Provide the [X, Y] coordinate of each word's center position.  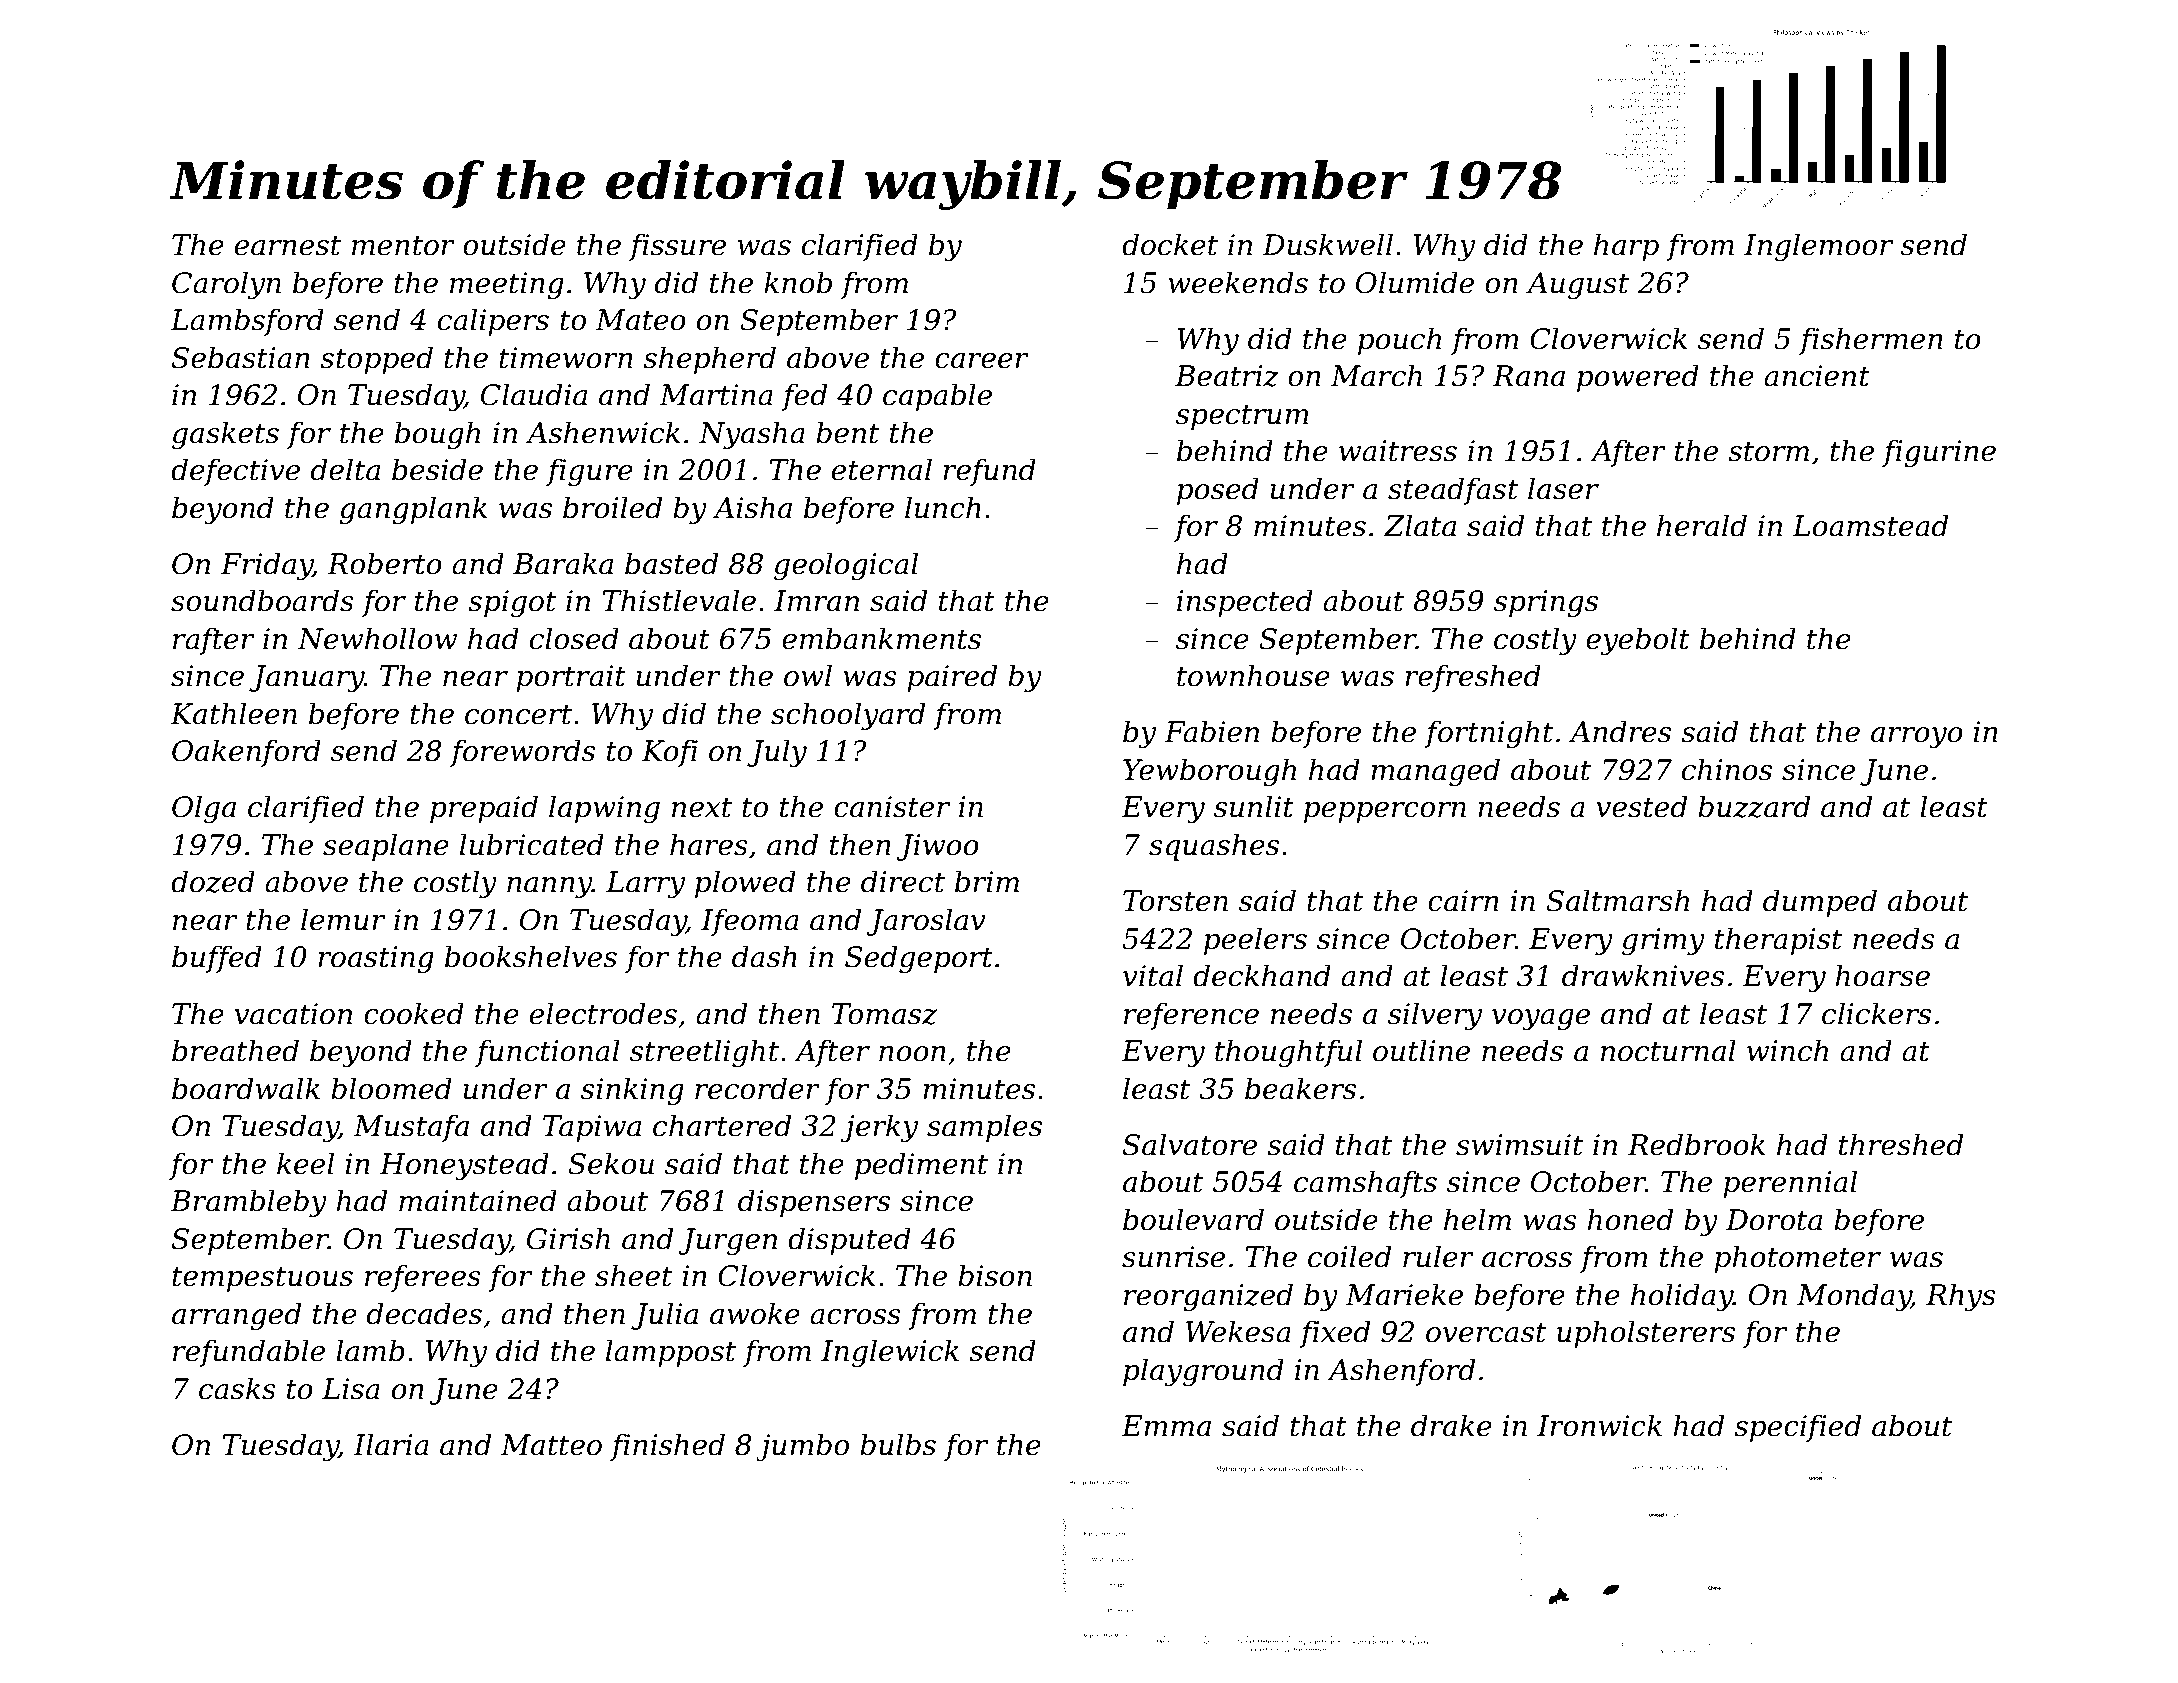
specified [1797, 1428]
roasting [376, 960]
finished [667, 1447]
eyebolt [1638, 641]
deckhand [1262, 975]
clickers [1876, 1013]
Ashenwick [603, 432]
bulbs [898, 1444]
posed [1218, 491]
